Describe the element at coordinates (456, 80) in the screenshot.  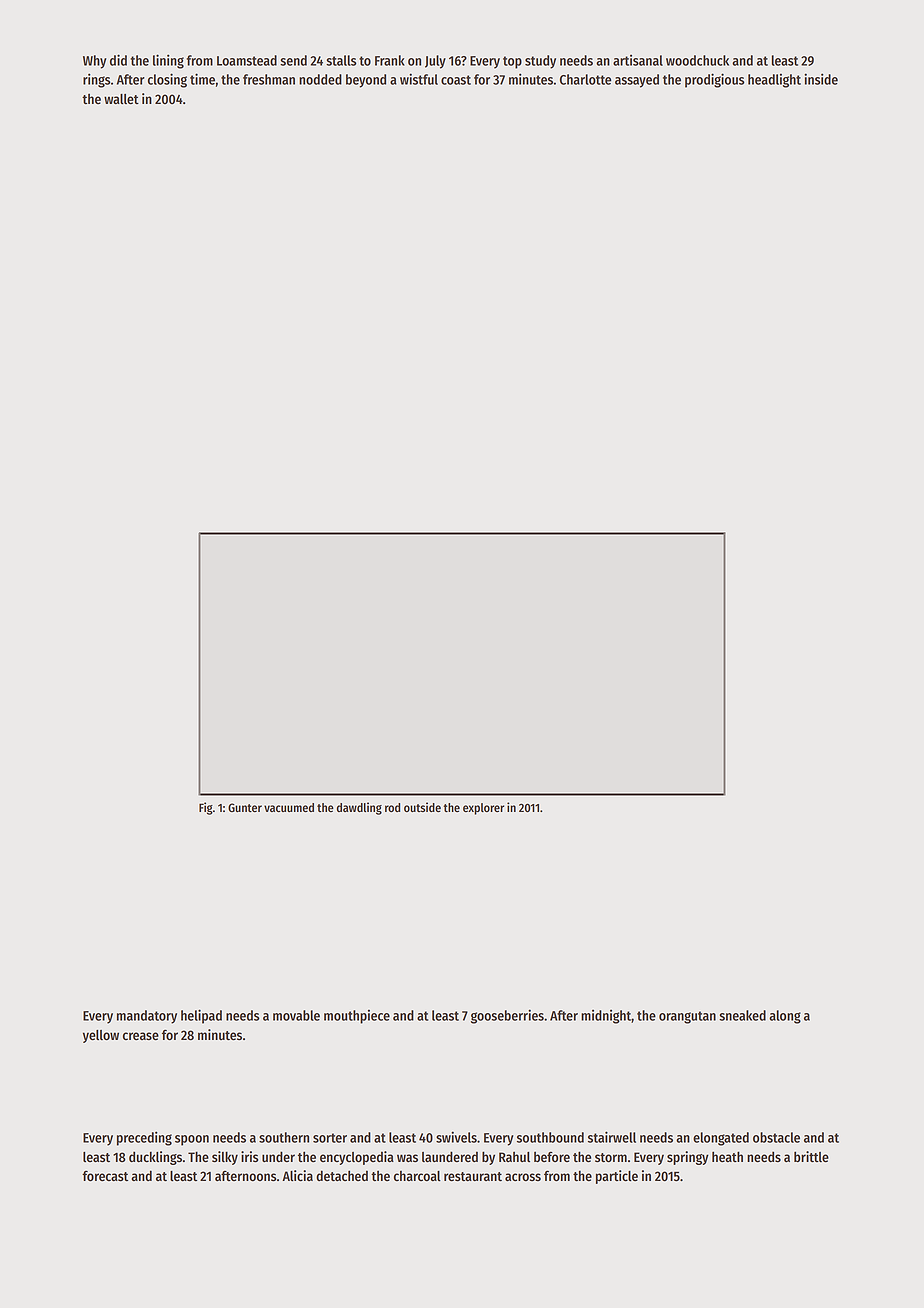
I see `coast` at that location.
